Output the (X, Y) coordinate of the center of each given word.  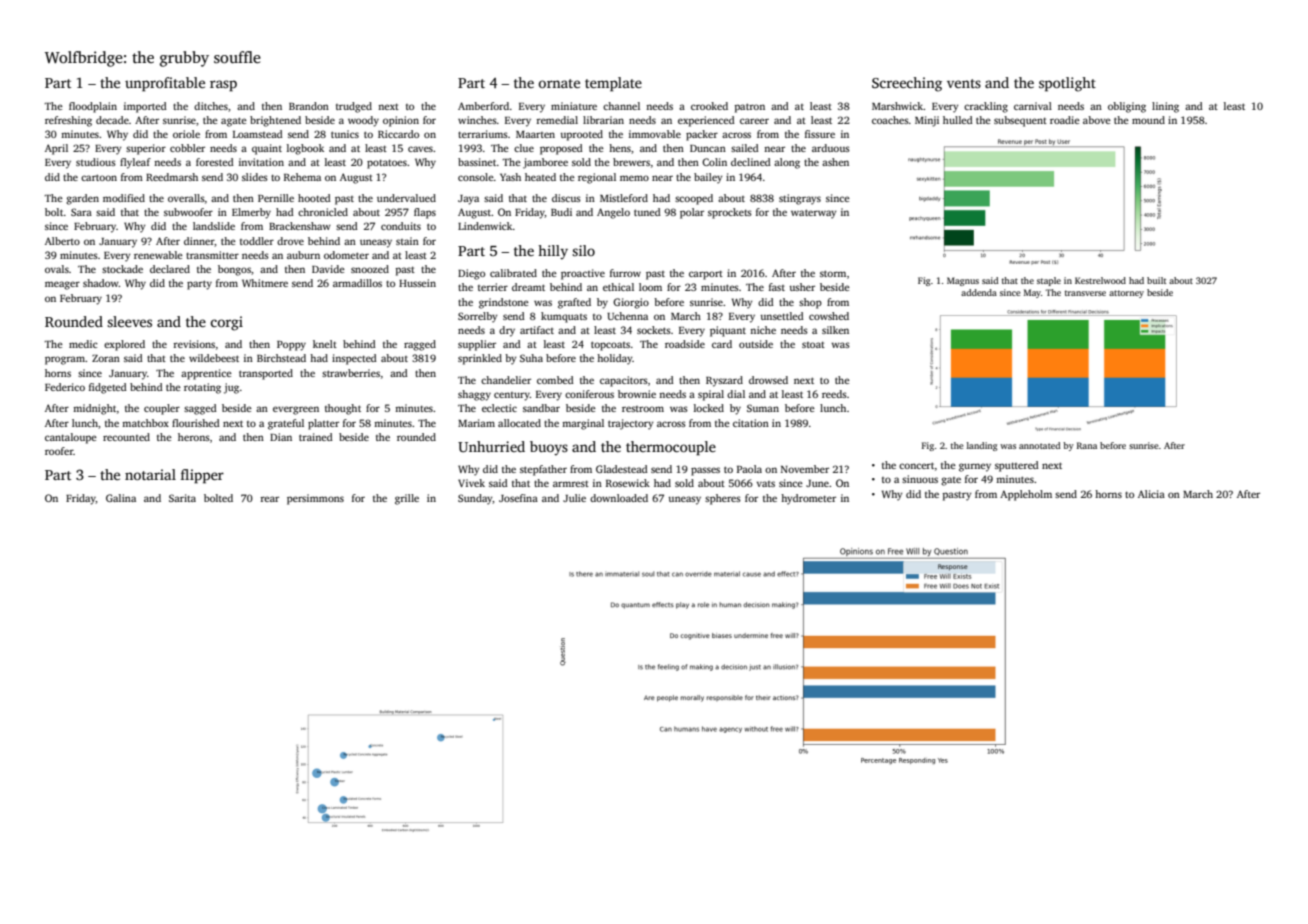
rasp (223, 86)
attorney (1126, 294)
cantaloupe (71, 438)
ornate (559, 83)
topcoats (610, 346)
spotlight (1067, 84)
